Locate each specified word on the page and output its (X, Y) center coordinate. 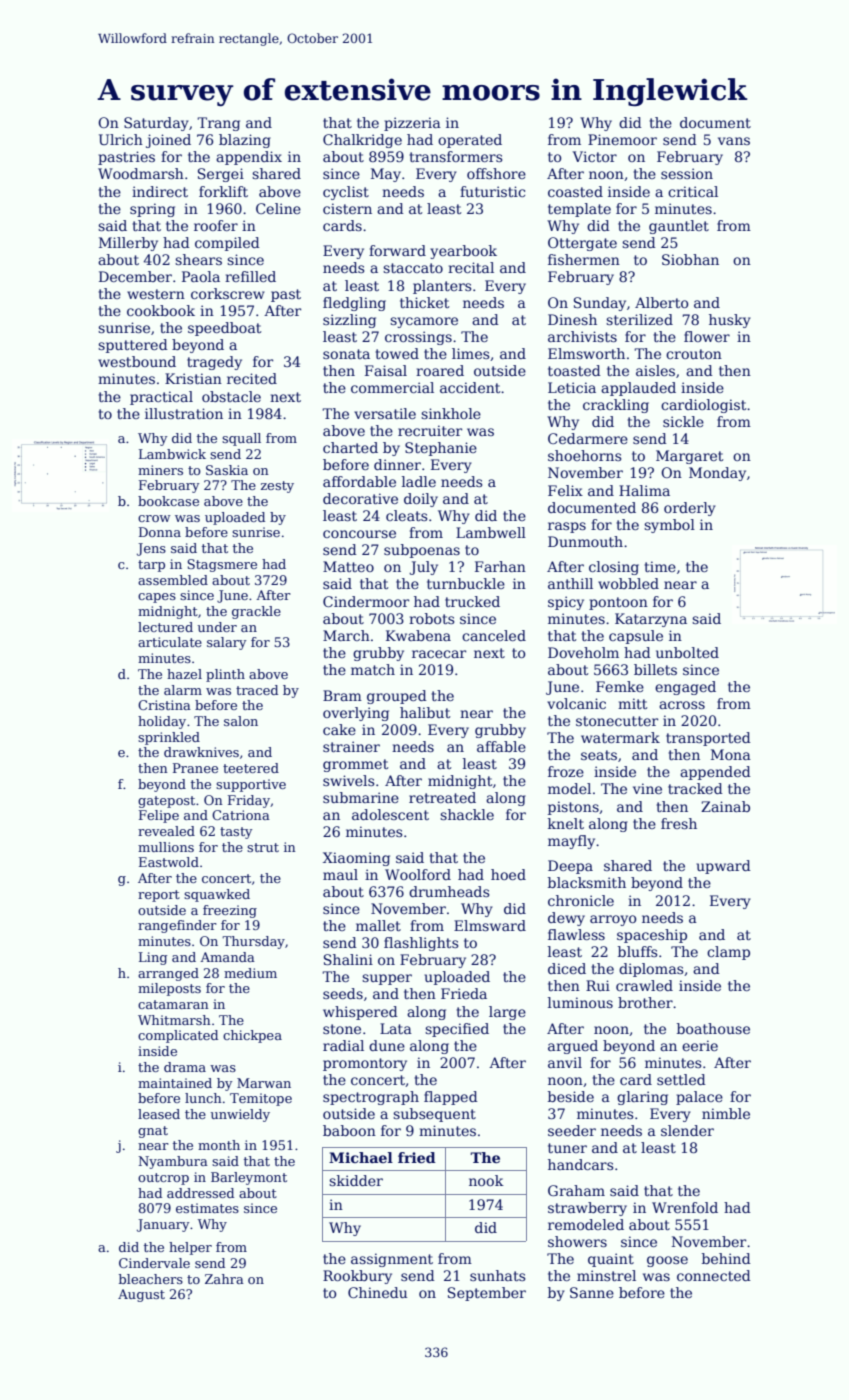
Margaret (689, 457)
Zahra (224, 1279)
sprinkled (169, 738)
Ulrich (121, 139)
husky (730, 321)
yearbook (463, 252)
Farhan (500, 566)
